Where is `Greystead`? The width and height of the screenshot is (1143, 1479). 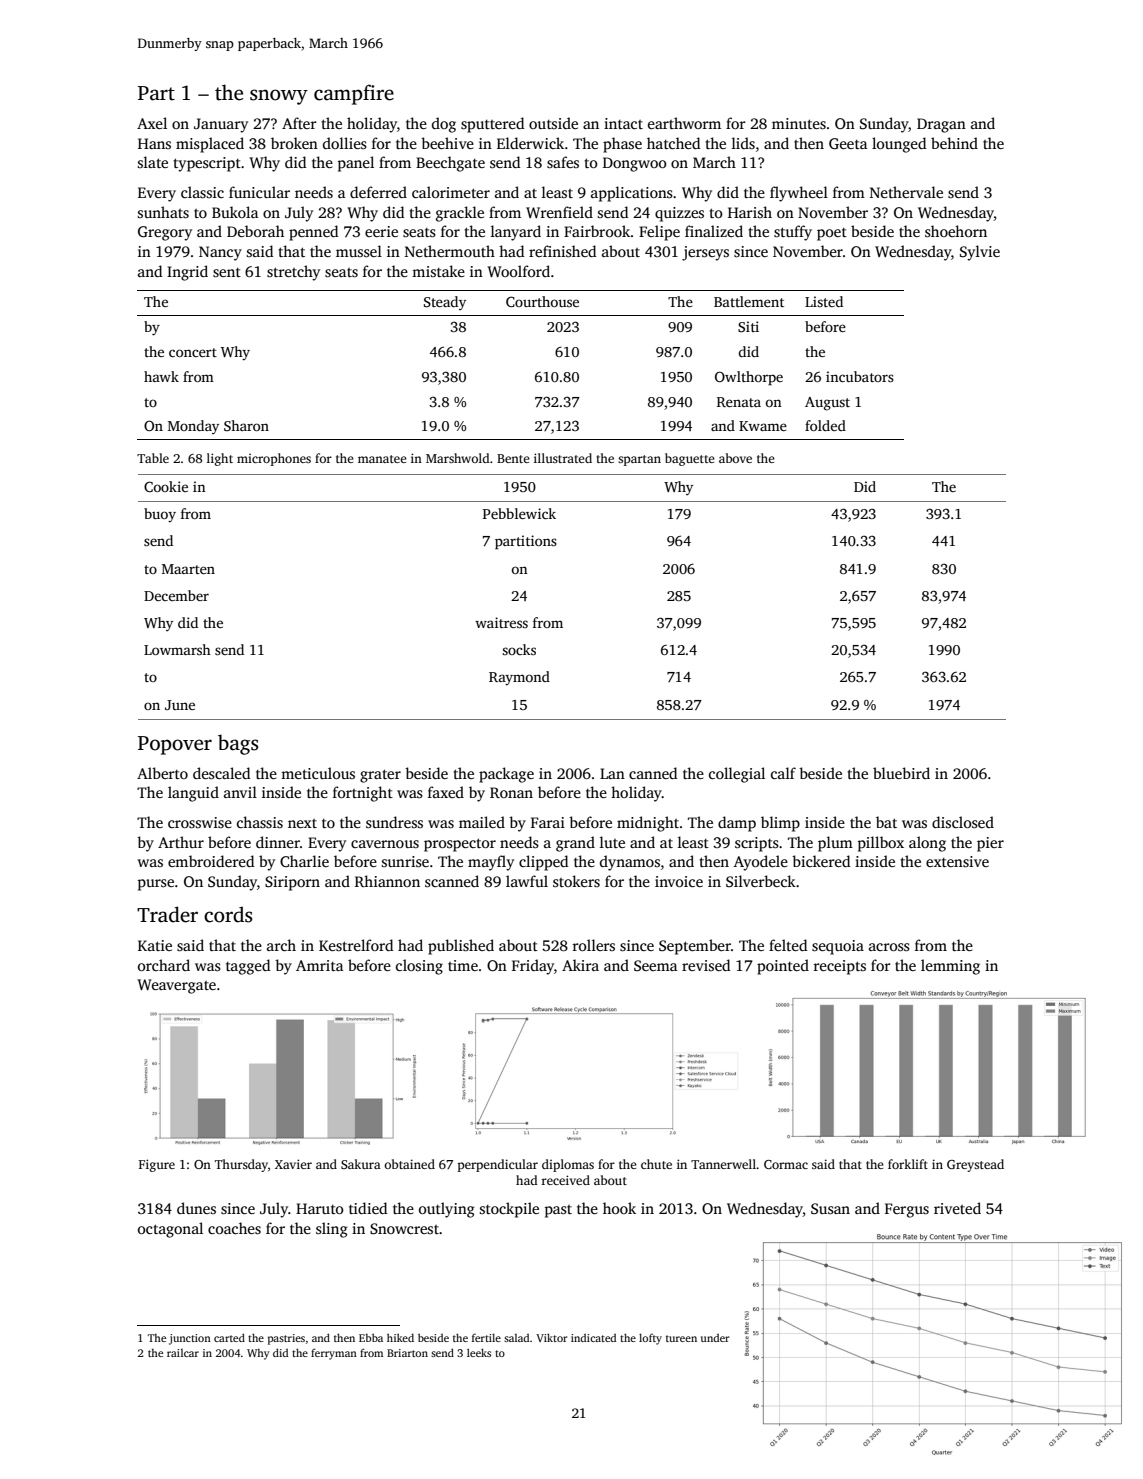
Greystead is located at coordinates (975, 1165).
